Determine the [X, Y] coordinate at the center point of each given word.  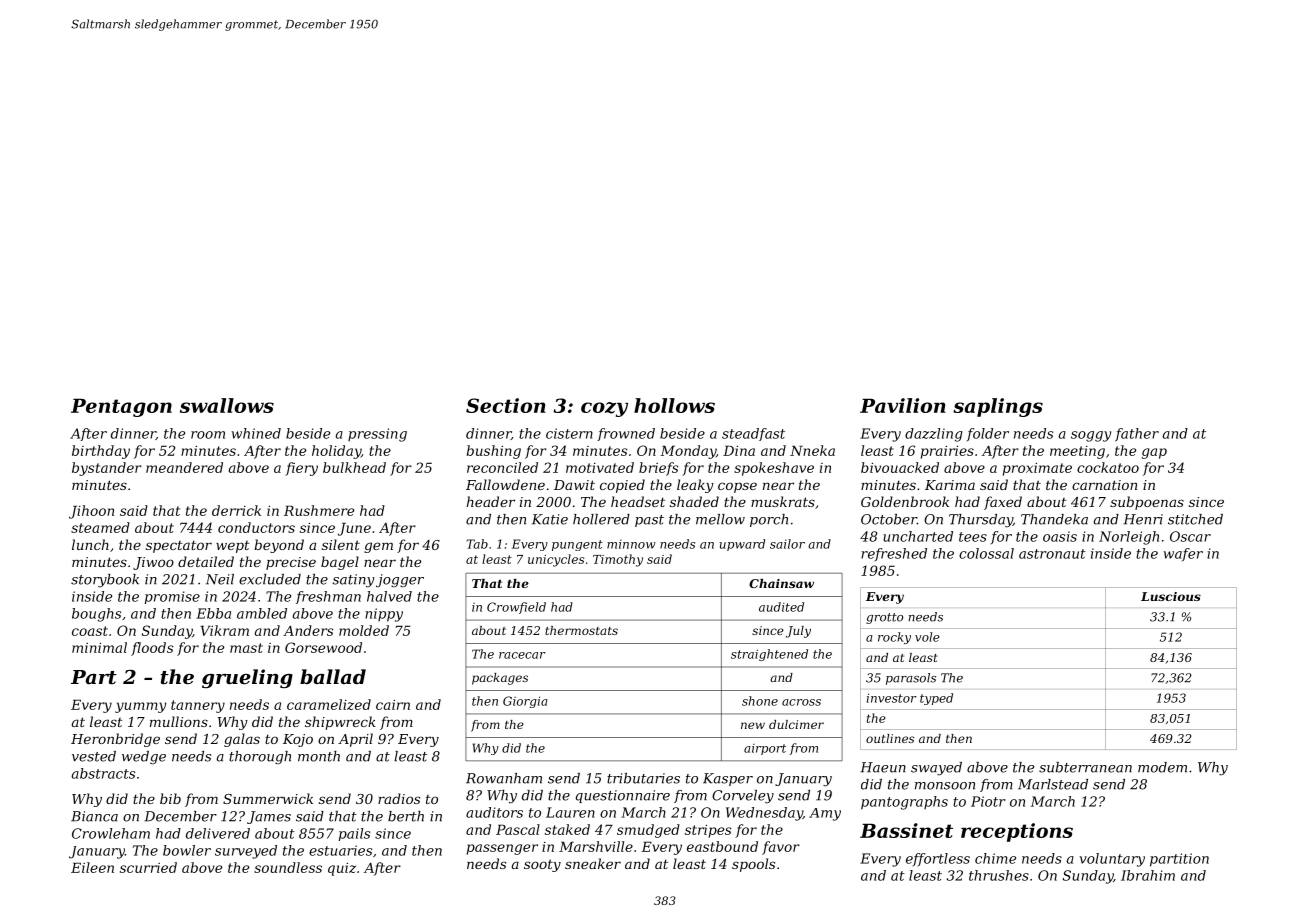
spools [753, 865]
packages [500, 679]
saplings [998, 407]
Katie [550, 519]
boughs [96, 615]
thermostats [581, 630]
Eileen [92, 867]
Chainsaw [781, 583]
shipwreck [340, 723]
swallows [227, 405]
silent [341, 544]
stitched [1195, 519]
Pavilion [903, 405]
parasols [911, 679]
